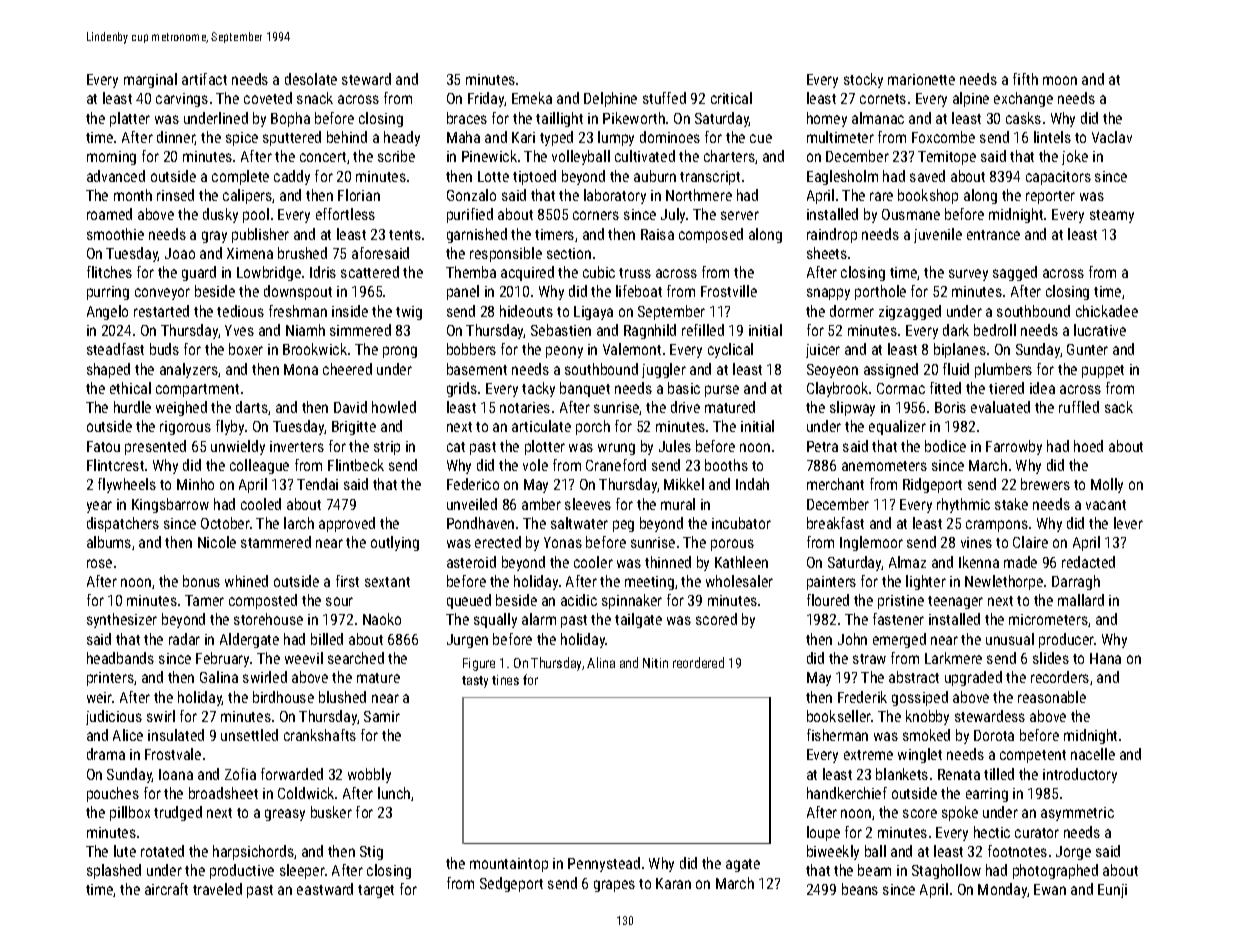  What do you see at coordinates (739, 581) in the document?
I see `wholesaler` at bounding box center [739, 581].
